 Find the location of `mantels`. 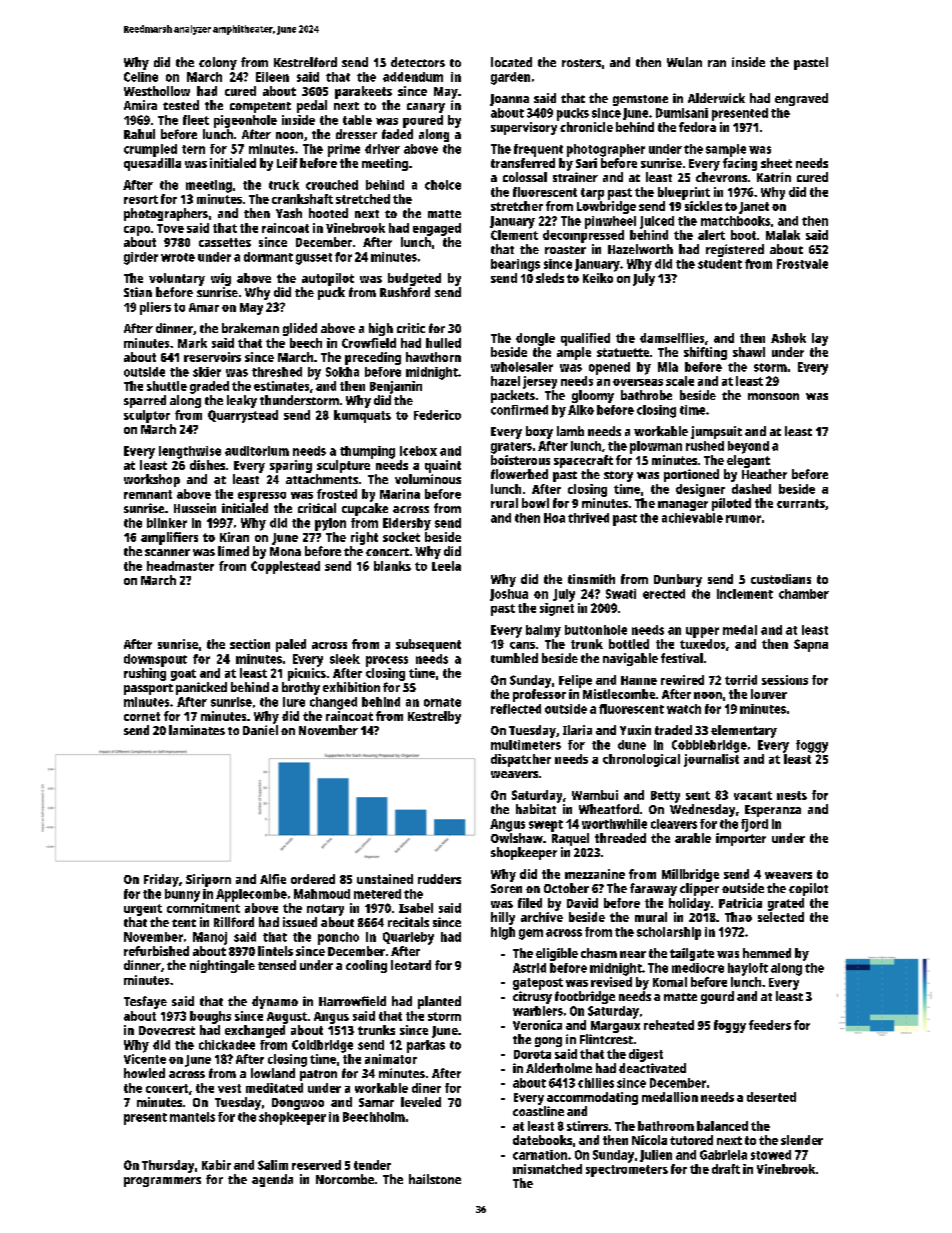

mantels is located at coordinates (192, 1117).
